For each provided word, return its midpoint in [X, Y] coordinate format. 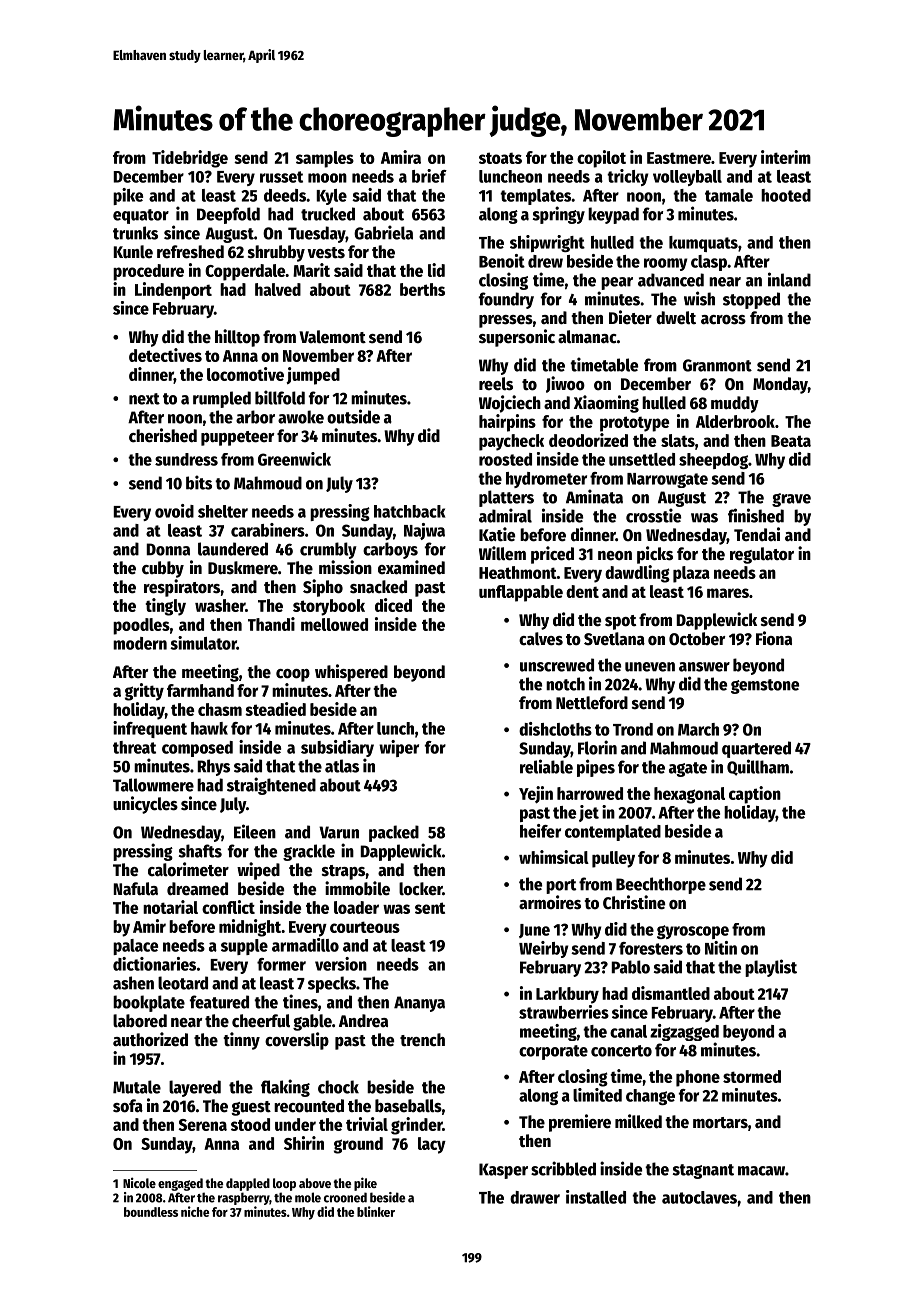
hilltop [237, 338]
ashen [133, 983]
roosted [505, 459]
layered [195, 1088]
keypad [613, 215]
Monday [780, 385]
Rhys [213, 767]
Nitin [721, 948]
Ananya [419, 1004]
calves [541, 639]
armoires [550, 902]
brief [429, 176]
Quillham [758, 767]
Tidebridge [190, 159]
